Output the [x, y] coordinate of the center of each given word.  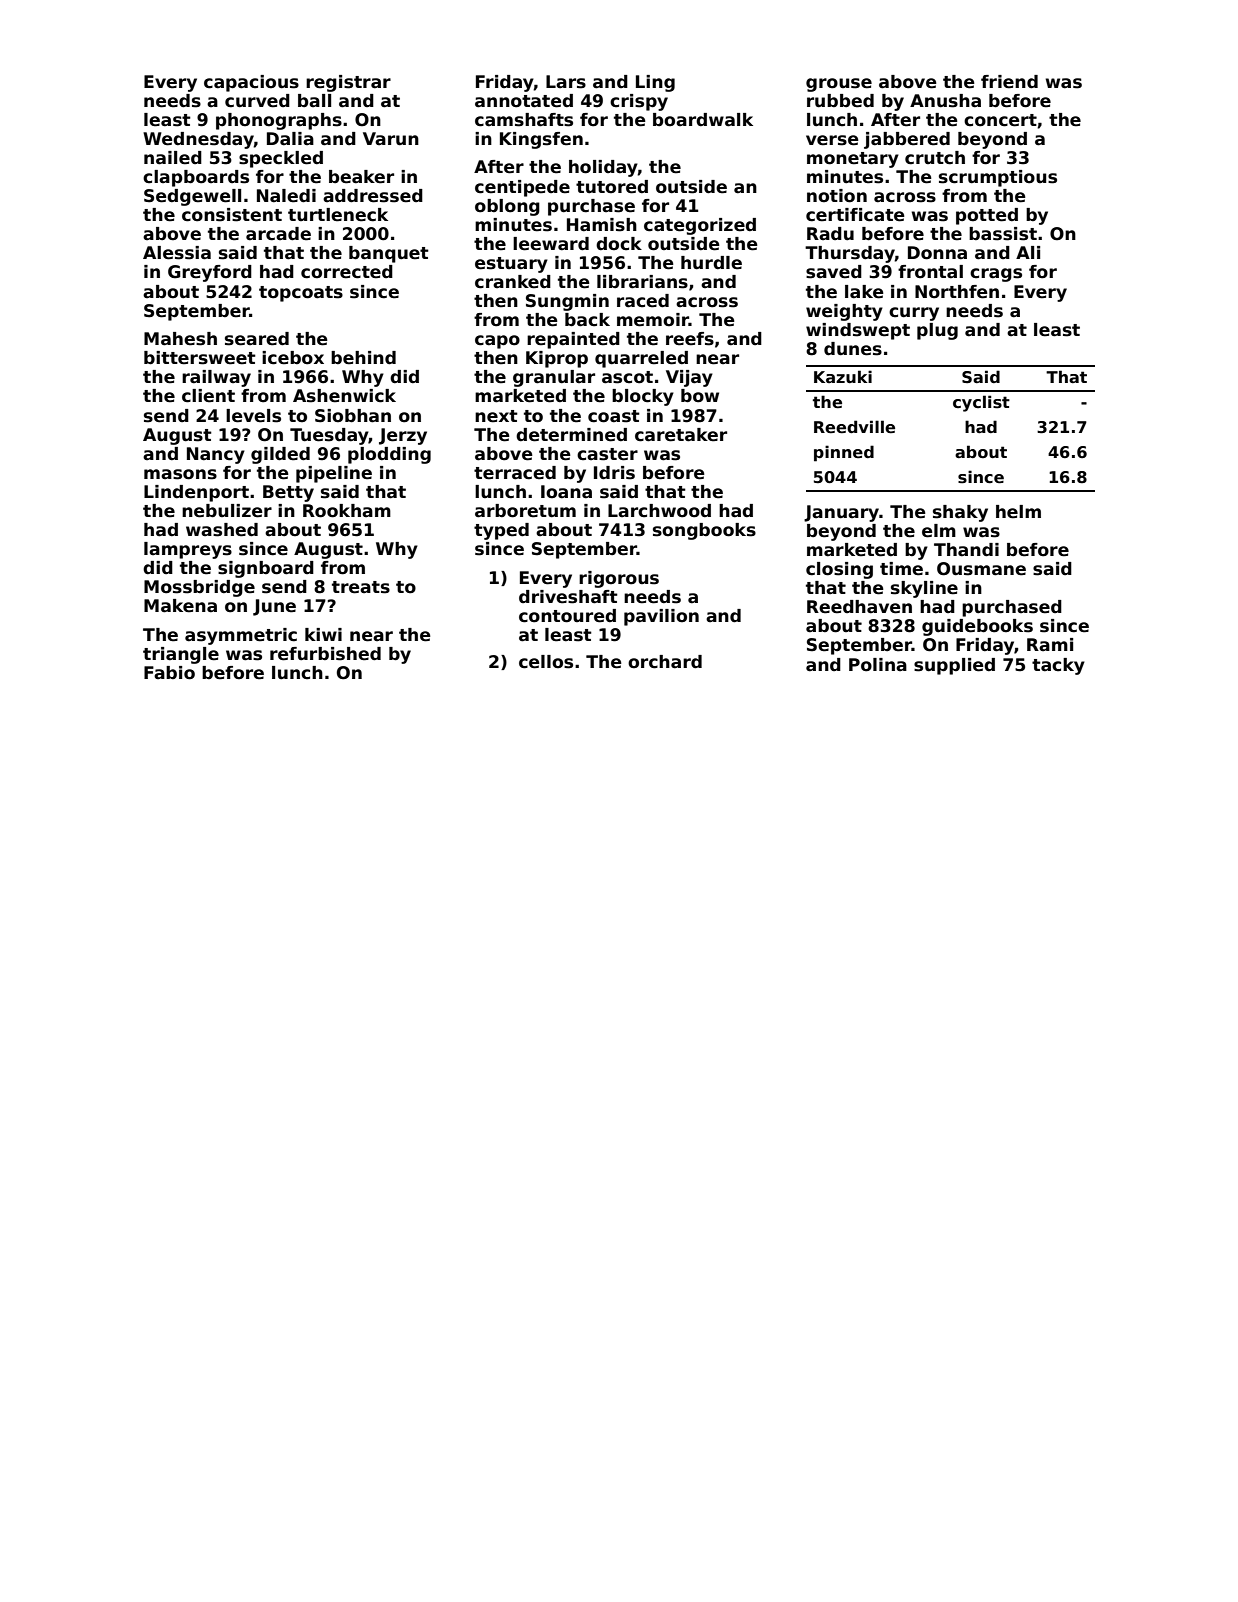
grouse [839, 85]
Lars [566, 82]
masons [180, 474]
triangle [181, 655]
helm [1018, 512]
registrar [348, 83]
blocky [643, 397]
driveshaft [568, 597]
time [901, 569]
